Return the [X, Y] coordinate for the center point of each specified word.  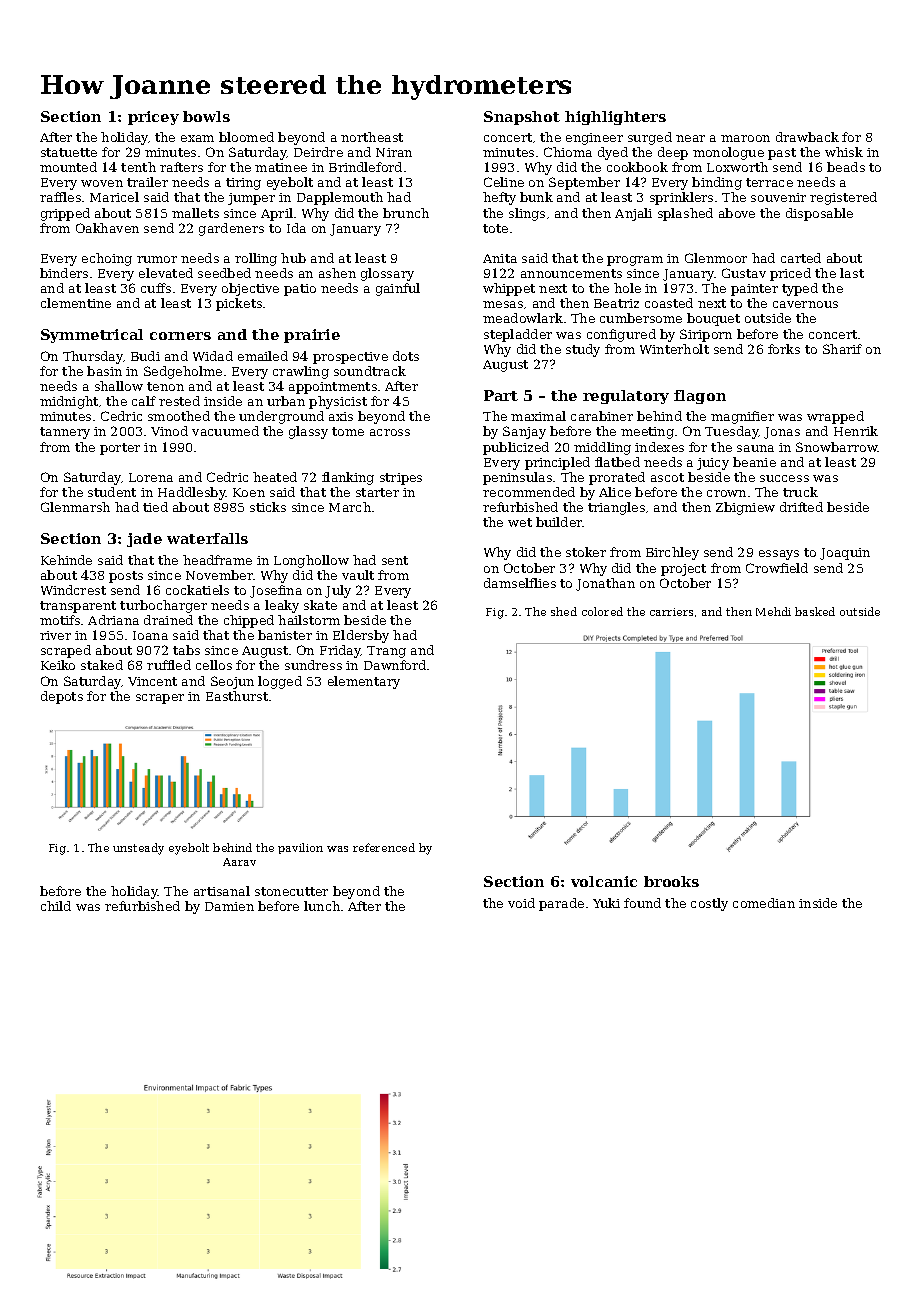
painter [754, 290]
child [56, 906]
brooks [671, 881]
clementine [76, 303]
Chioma [568, 152]
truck [800, 492]
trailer [147, 182]
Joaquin [845, 554]
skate [320, 605]
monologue [728, 153]
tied [155, 507]
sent [395, 560]
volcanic [604, 881]
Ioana [150, 635]
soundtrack [370, 371]
